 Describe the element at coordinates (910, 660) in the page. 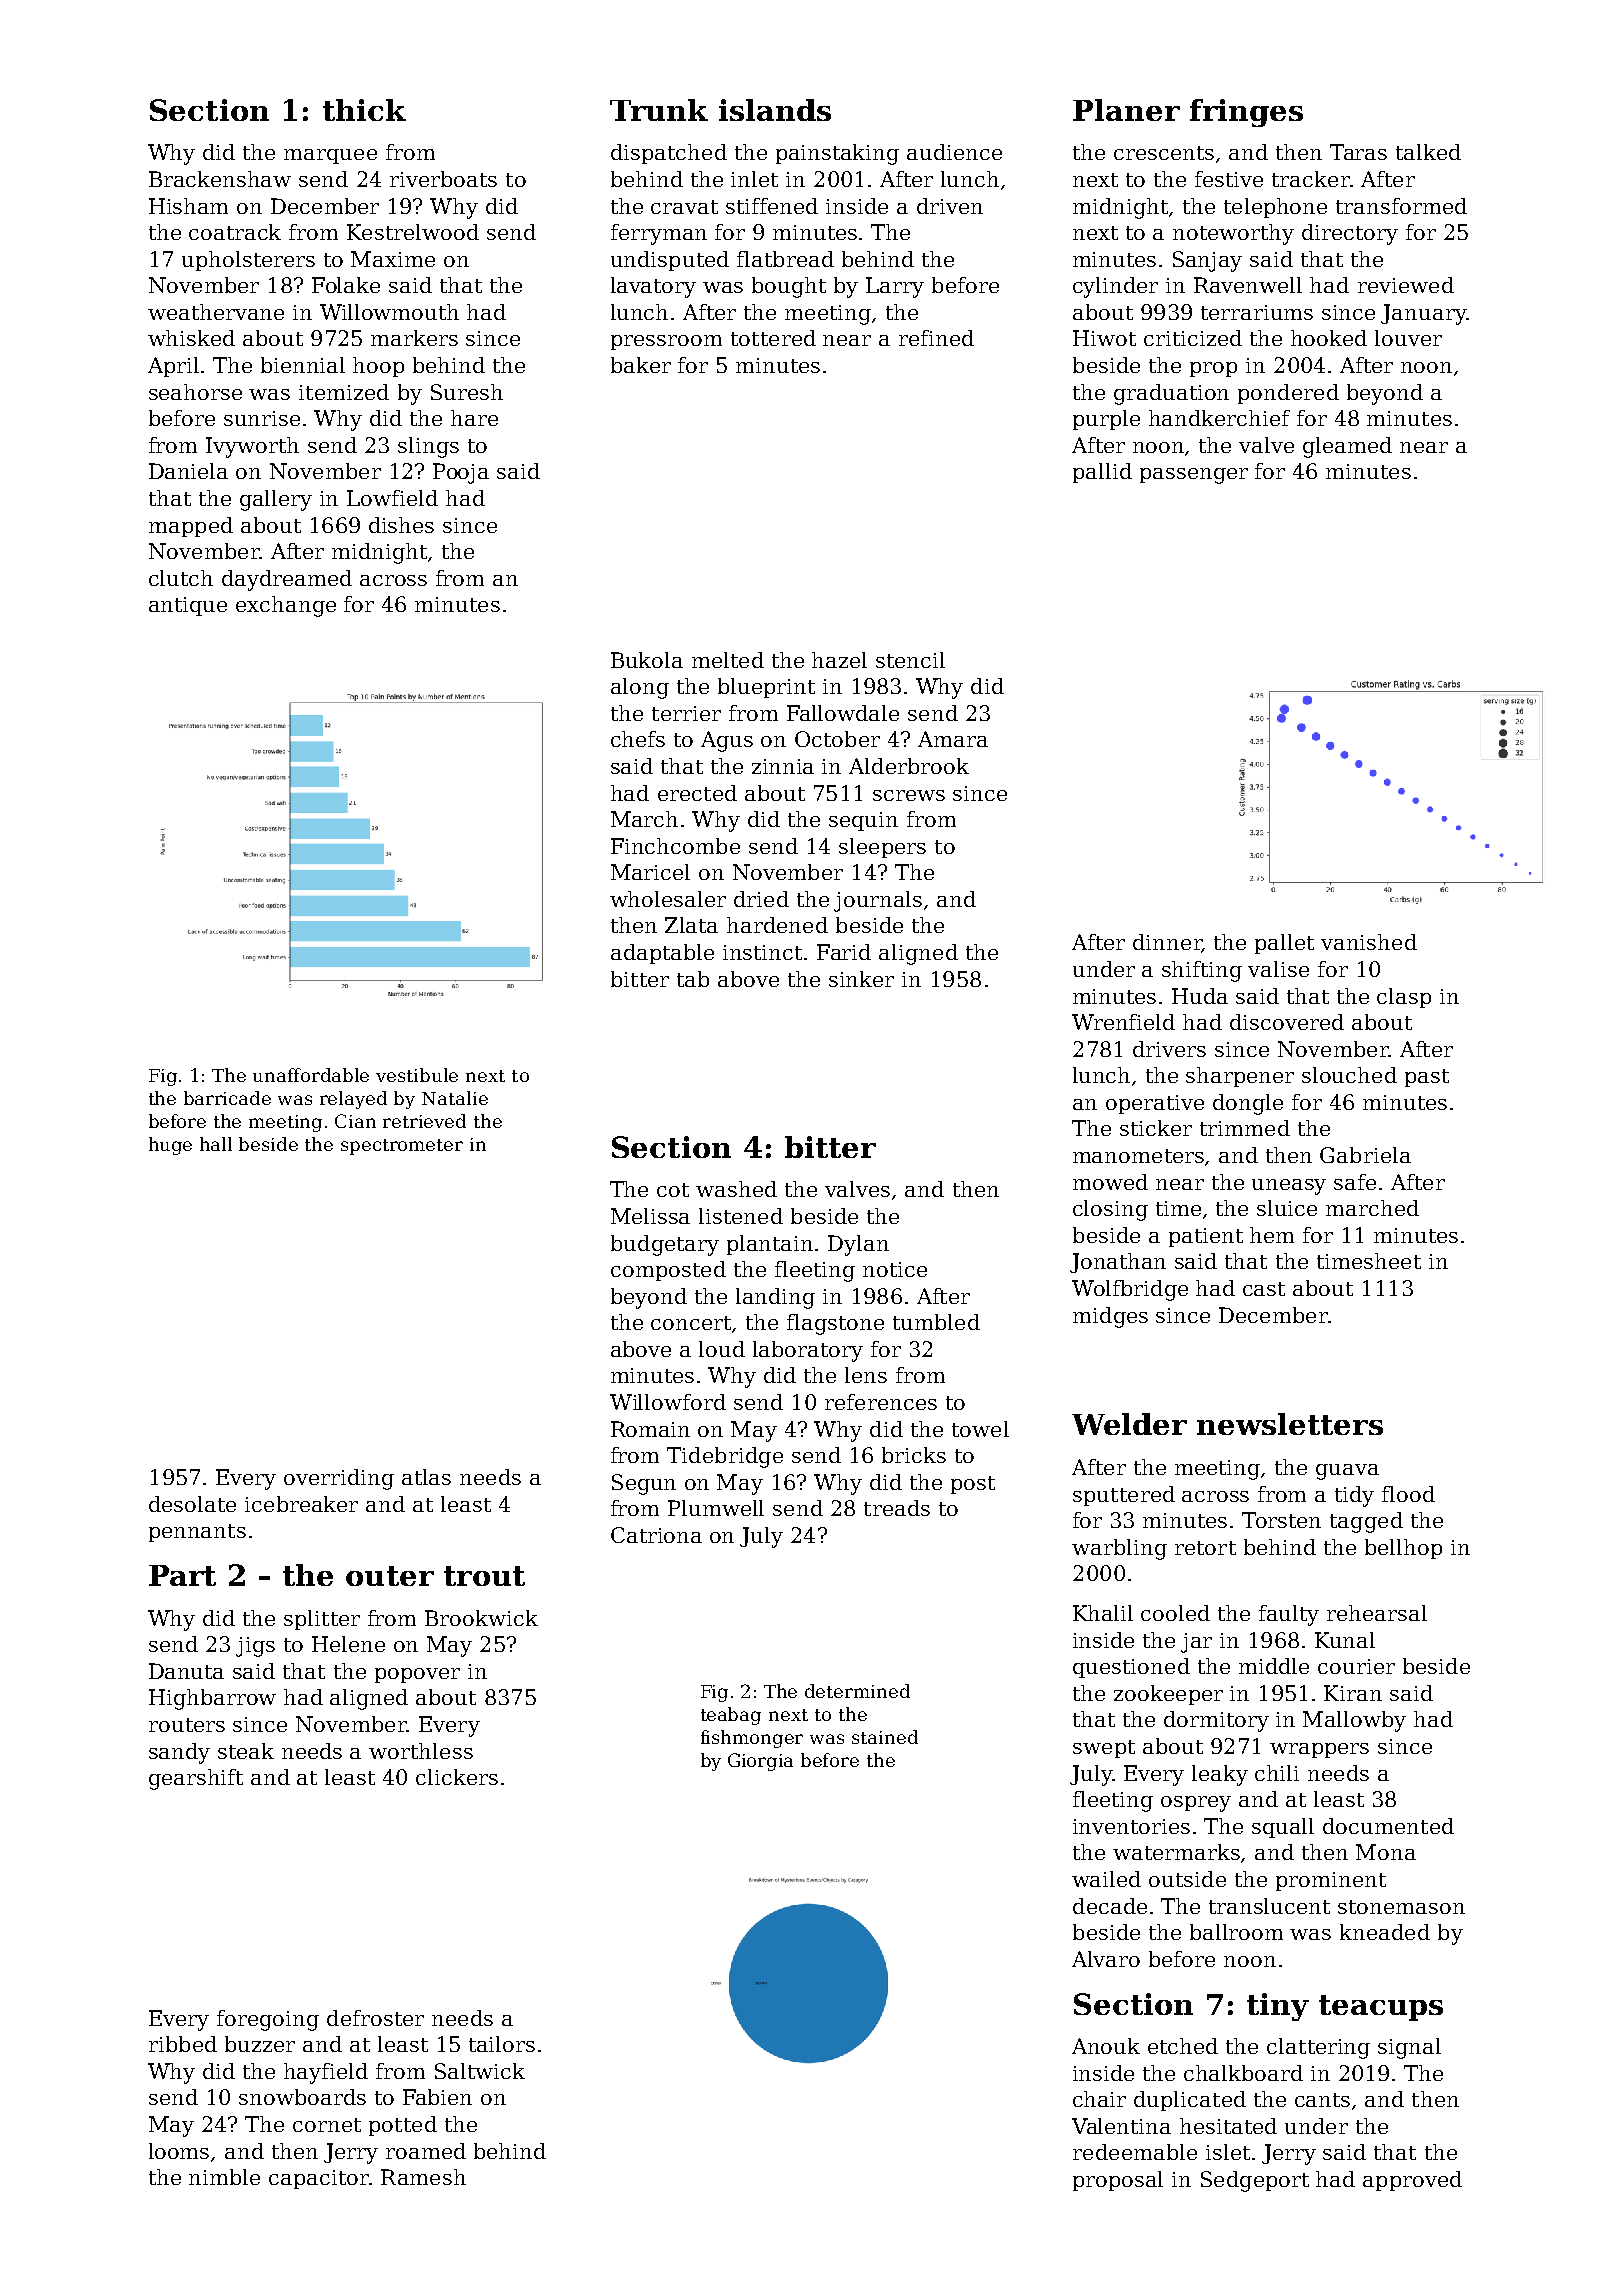

I see `stencil` at that location.
